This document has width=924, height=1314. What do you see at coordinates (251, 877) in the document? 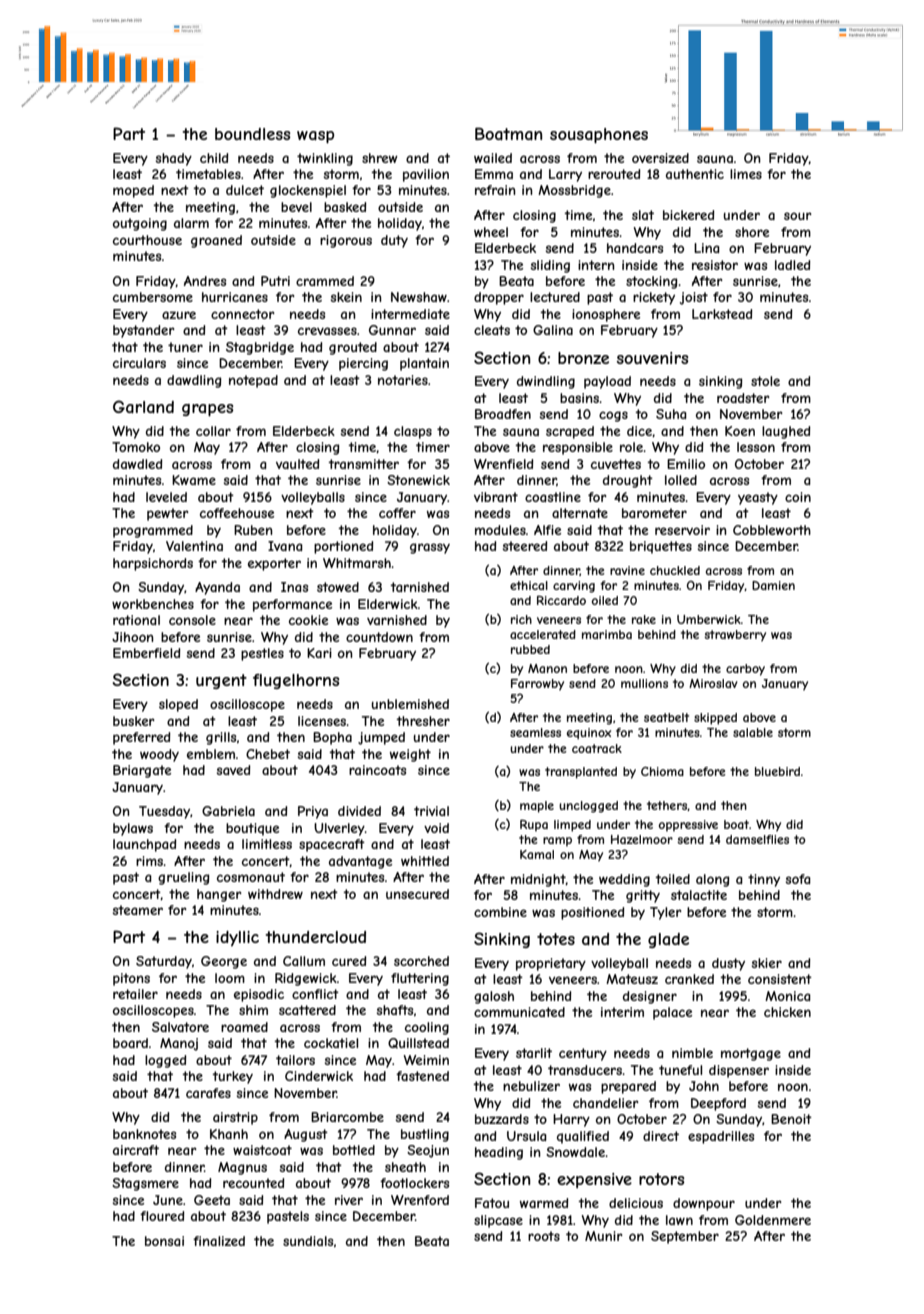
I see `cosmonaut` at bounding box center [251, 877].
